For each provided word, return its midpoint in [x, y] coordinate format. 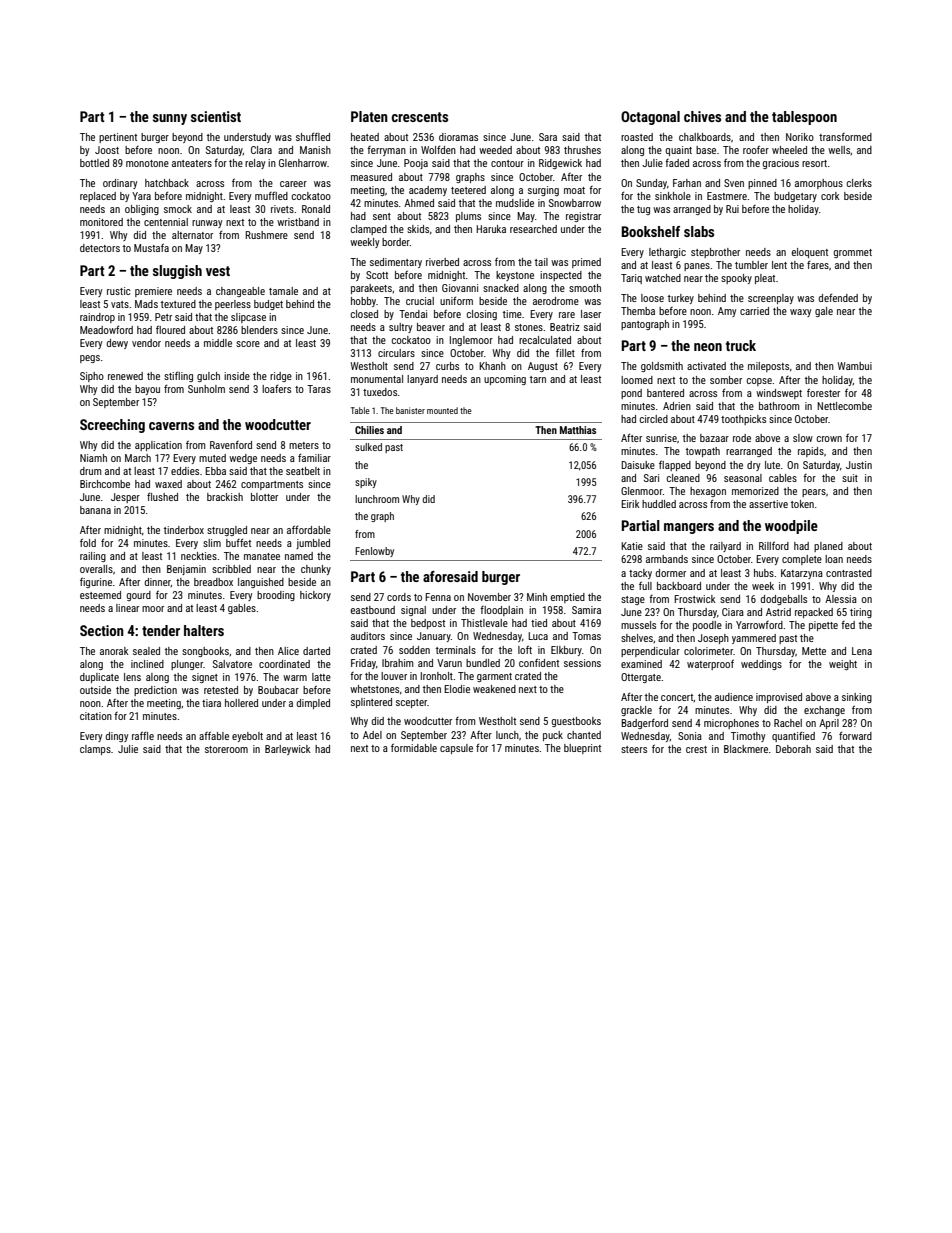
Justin [859, 465]
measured [371, 177]
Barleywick [288, 750]
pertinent [118, 138]
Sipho [92, 377]
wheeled [789, 150]
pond [631, 394]
